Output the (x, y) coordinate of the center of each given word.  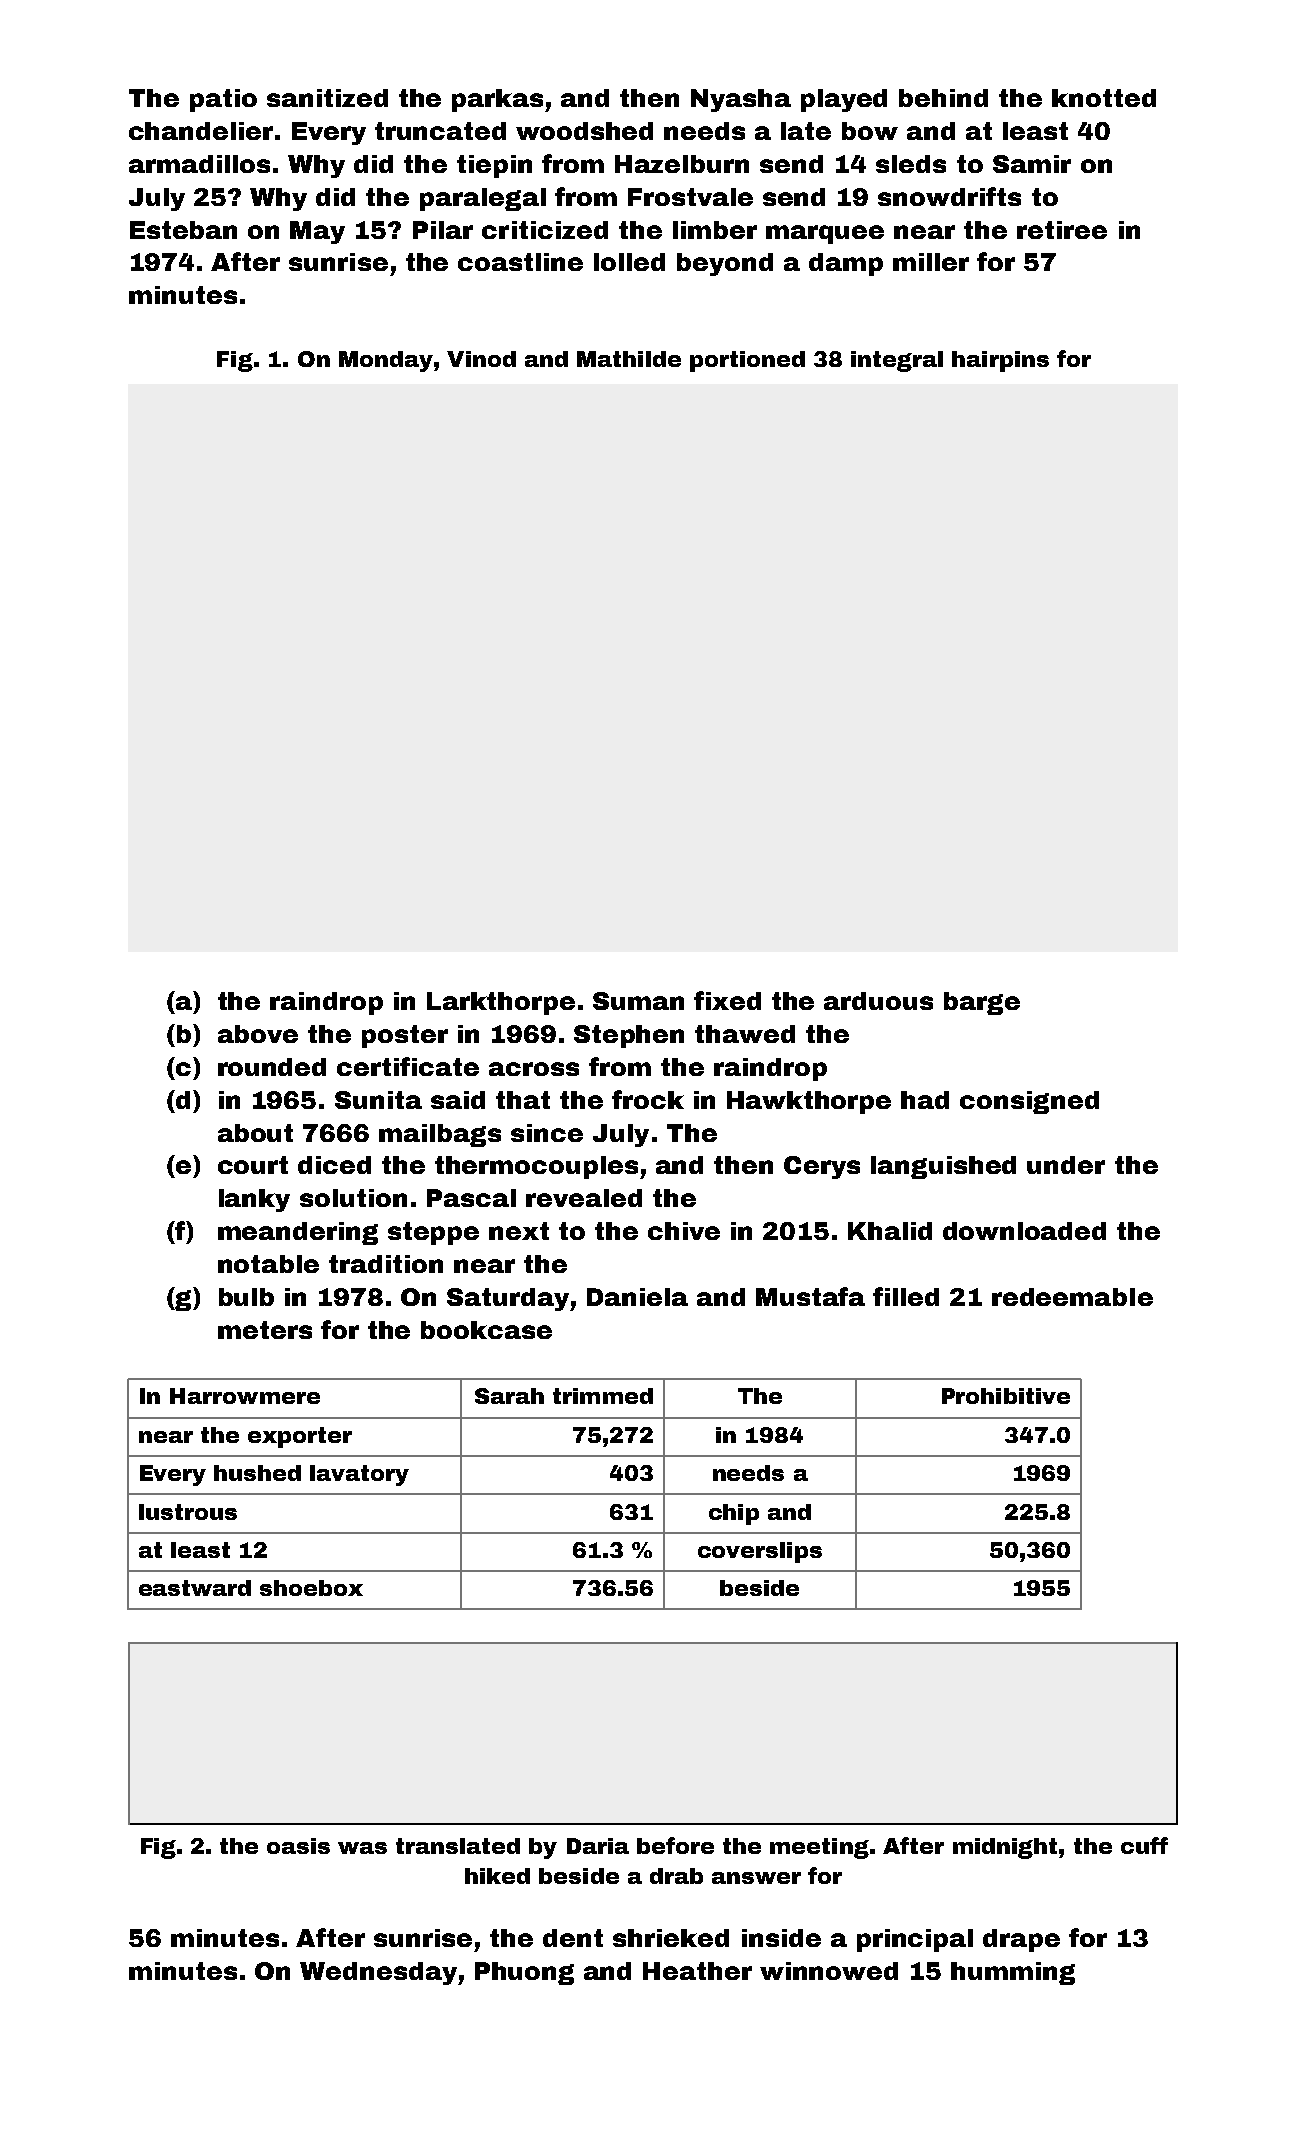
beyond (725, 264)
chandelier (201, 131)
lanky (254, 1200)
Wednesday (378, 1973)
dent (573, 1938)
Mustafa (810, 1296)
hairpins (1000, 361)
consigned (1029, 1102)
